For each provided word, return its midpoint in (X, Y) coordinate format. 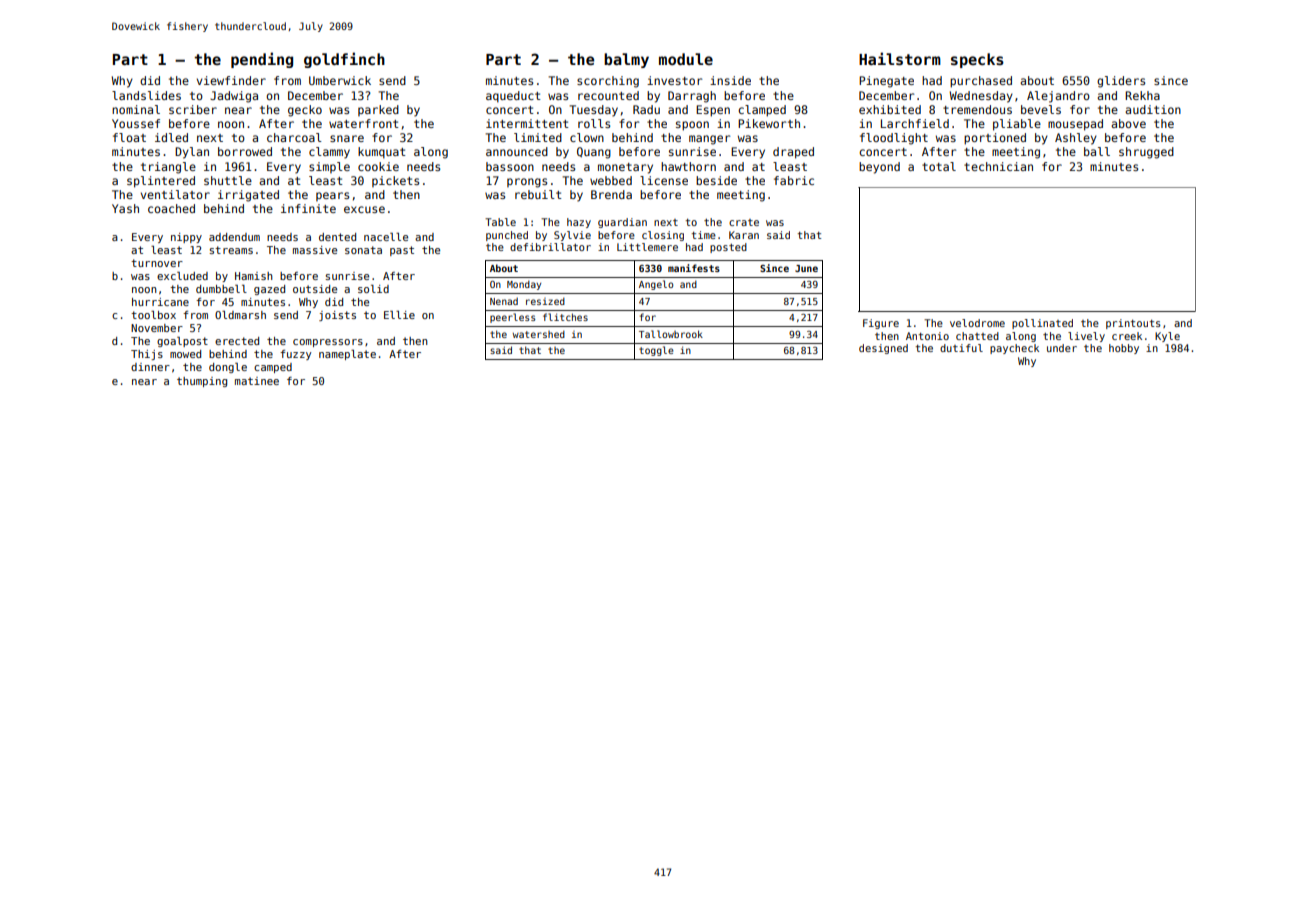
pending (262, 60)
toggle (656, 351)
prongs (527, 183)
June (806, 268)
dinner (150, 367)
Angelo (656, 285)
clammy (329, 153)
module (686, 59)
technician (998, 166)
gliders (1121, 82)
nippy (186, 238)
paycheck (1014, 349)
